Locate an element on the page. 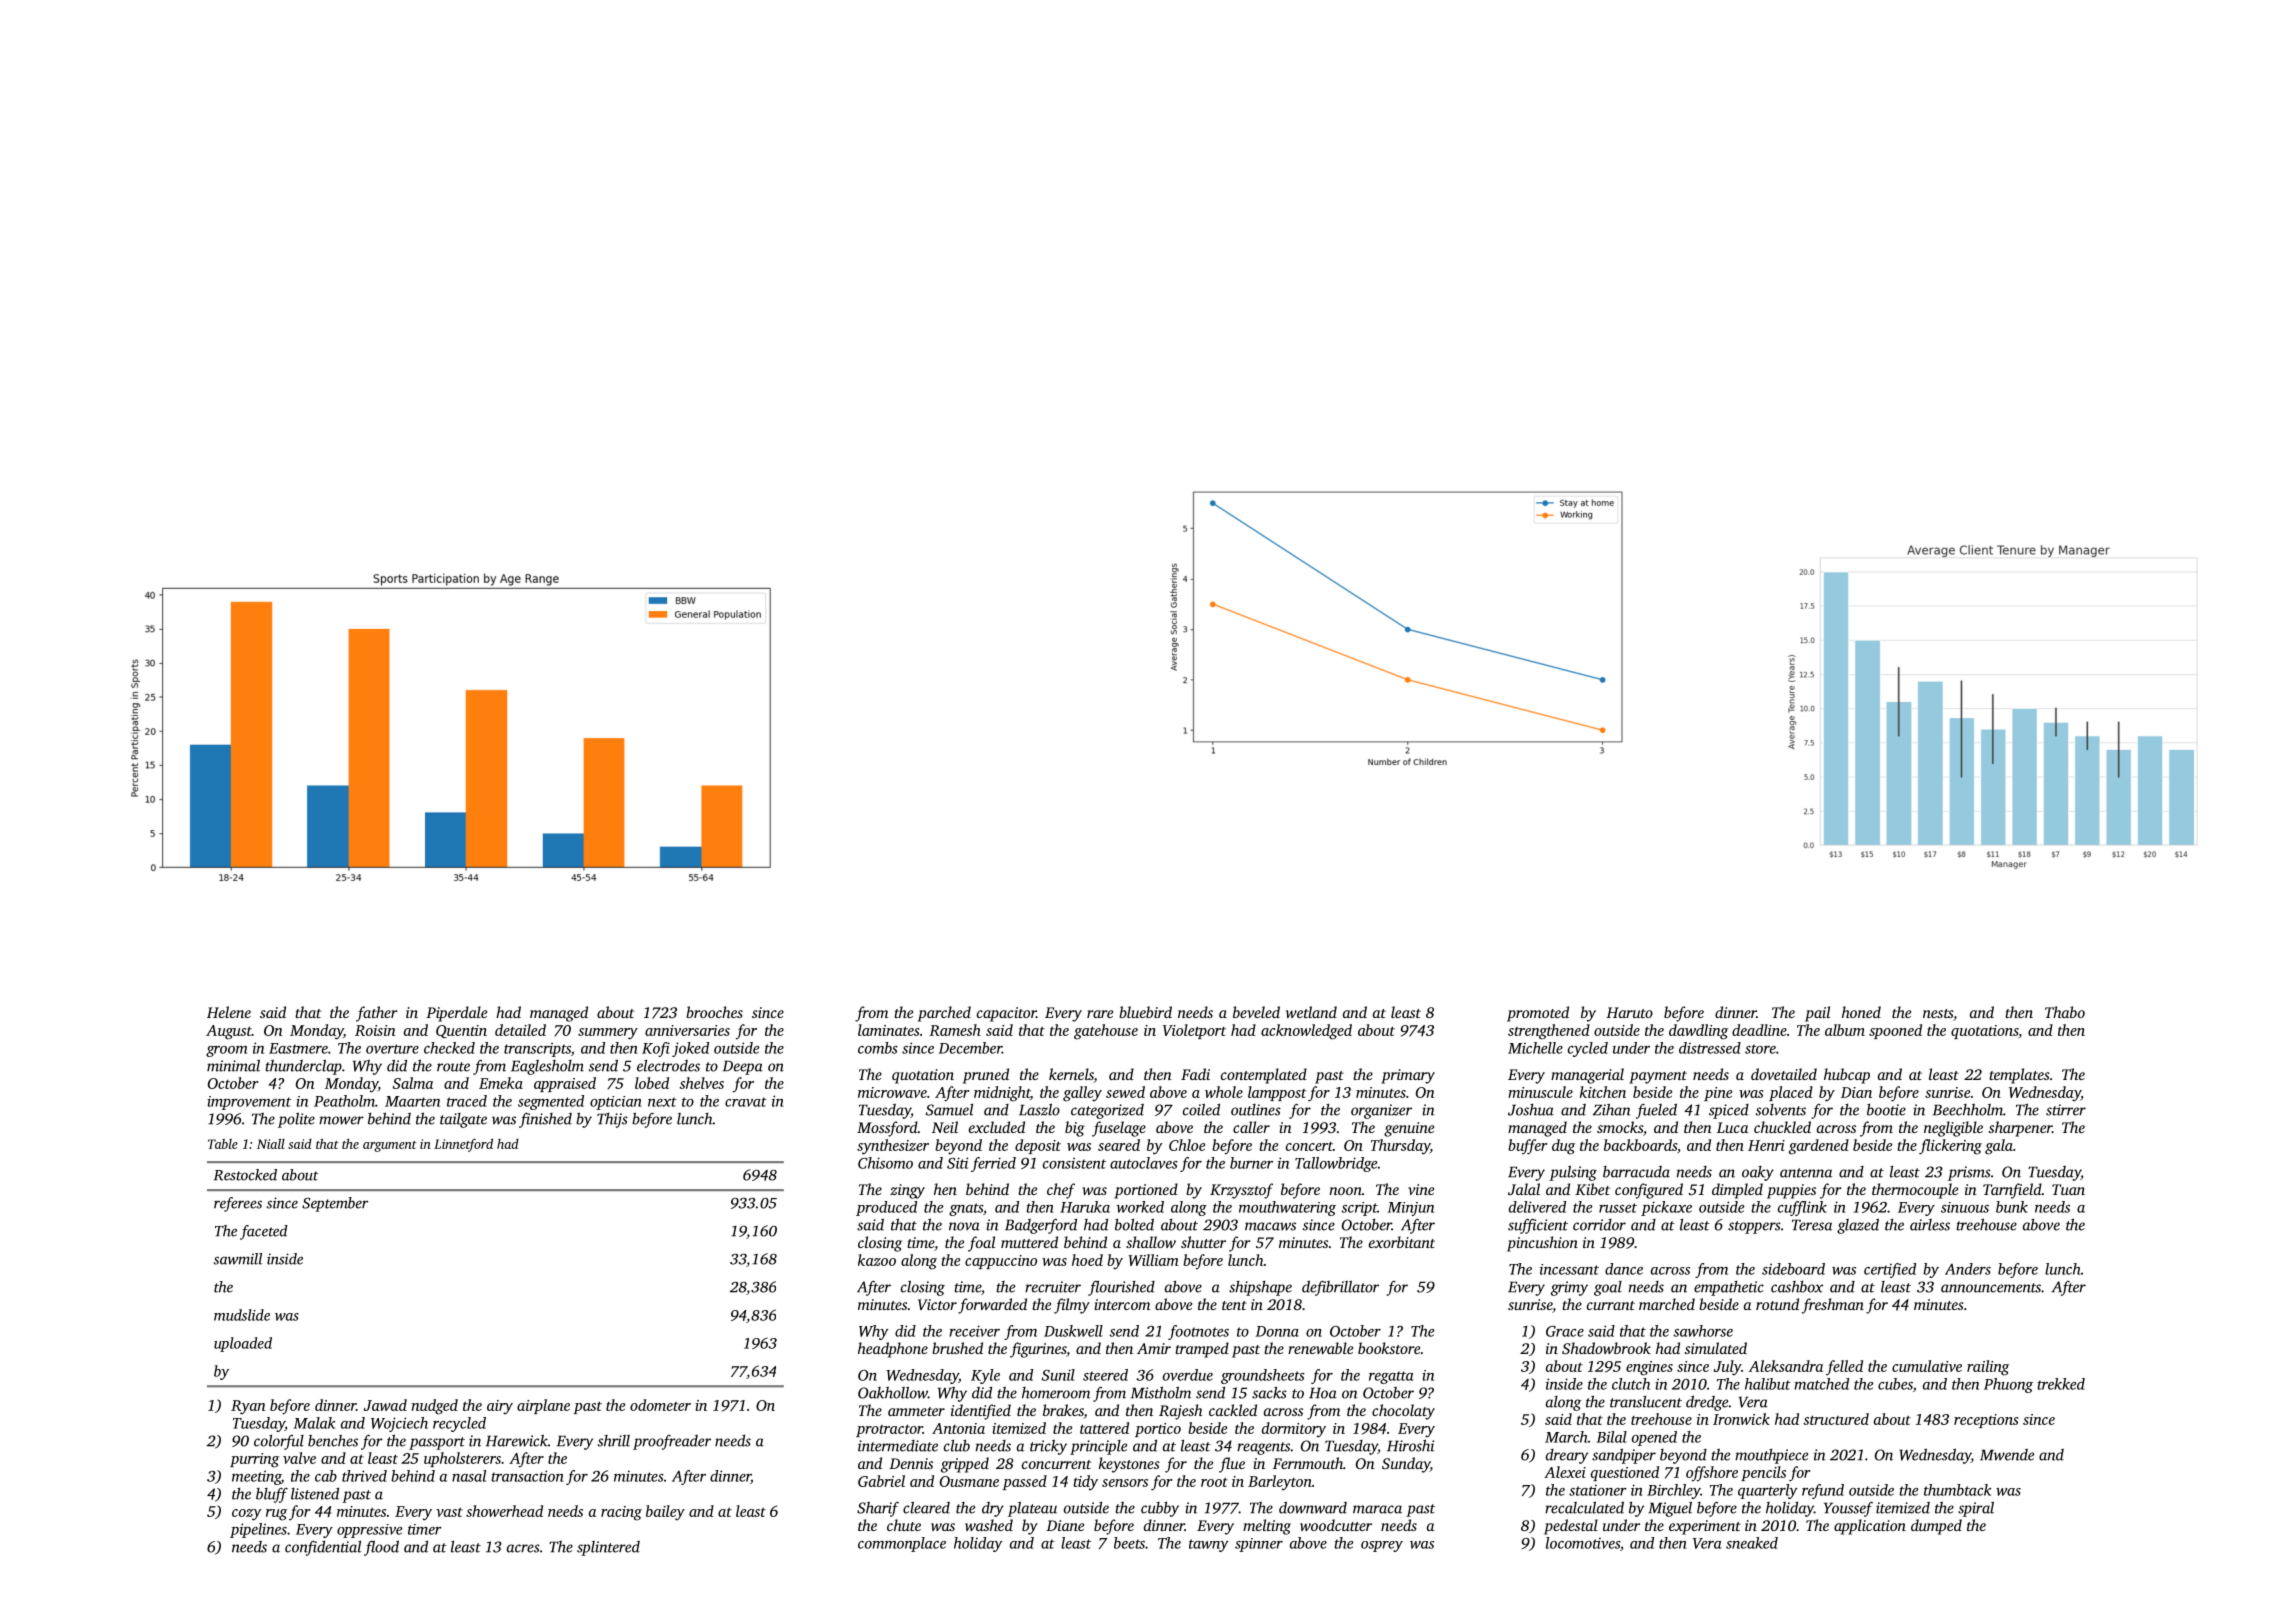  uploaded is located at coordinates (243, 1344).
